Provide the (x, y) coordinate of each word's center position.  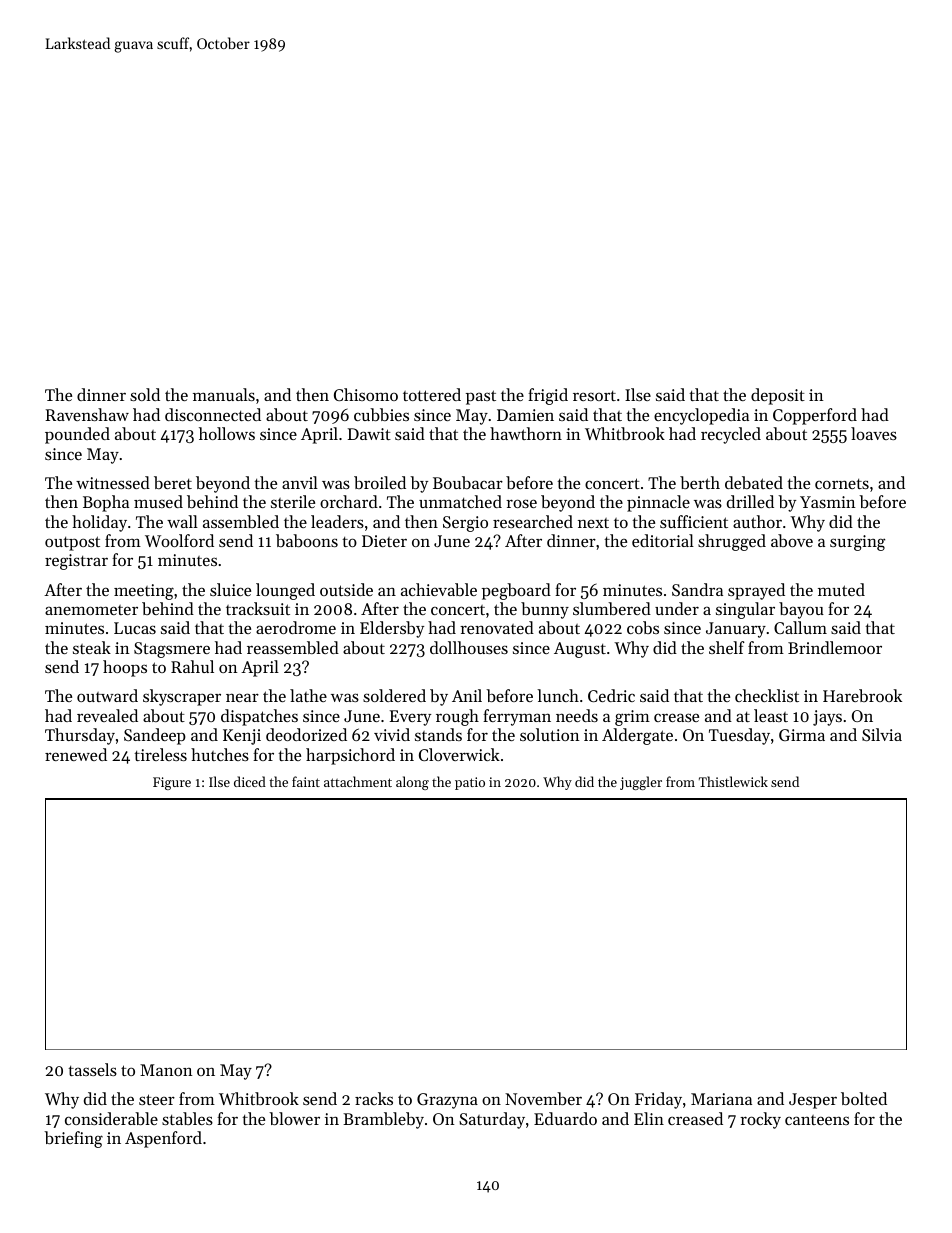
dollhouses (469, 647)
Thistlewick (733, 781)
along (412, 783)
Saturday (492, 1120)
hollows (227, 433)
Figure (172, 783)
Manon (166, 1070)
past (481, 397)
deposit (778, 396)
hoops (125, 668)
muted (841, 589)
